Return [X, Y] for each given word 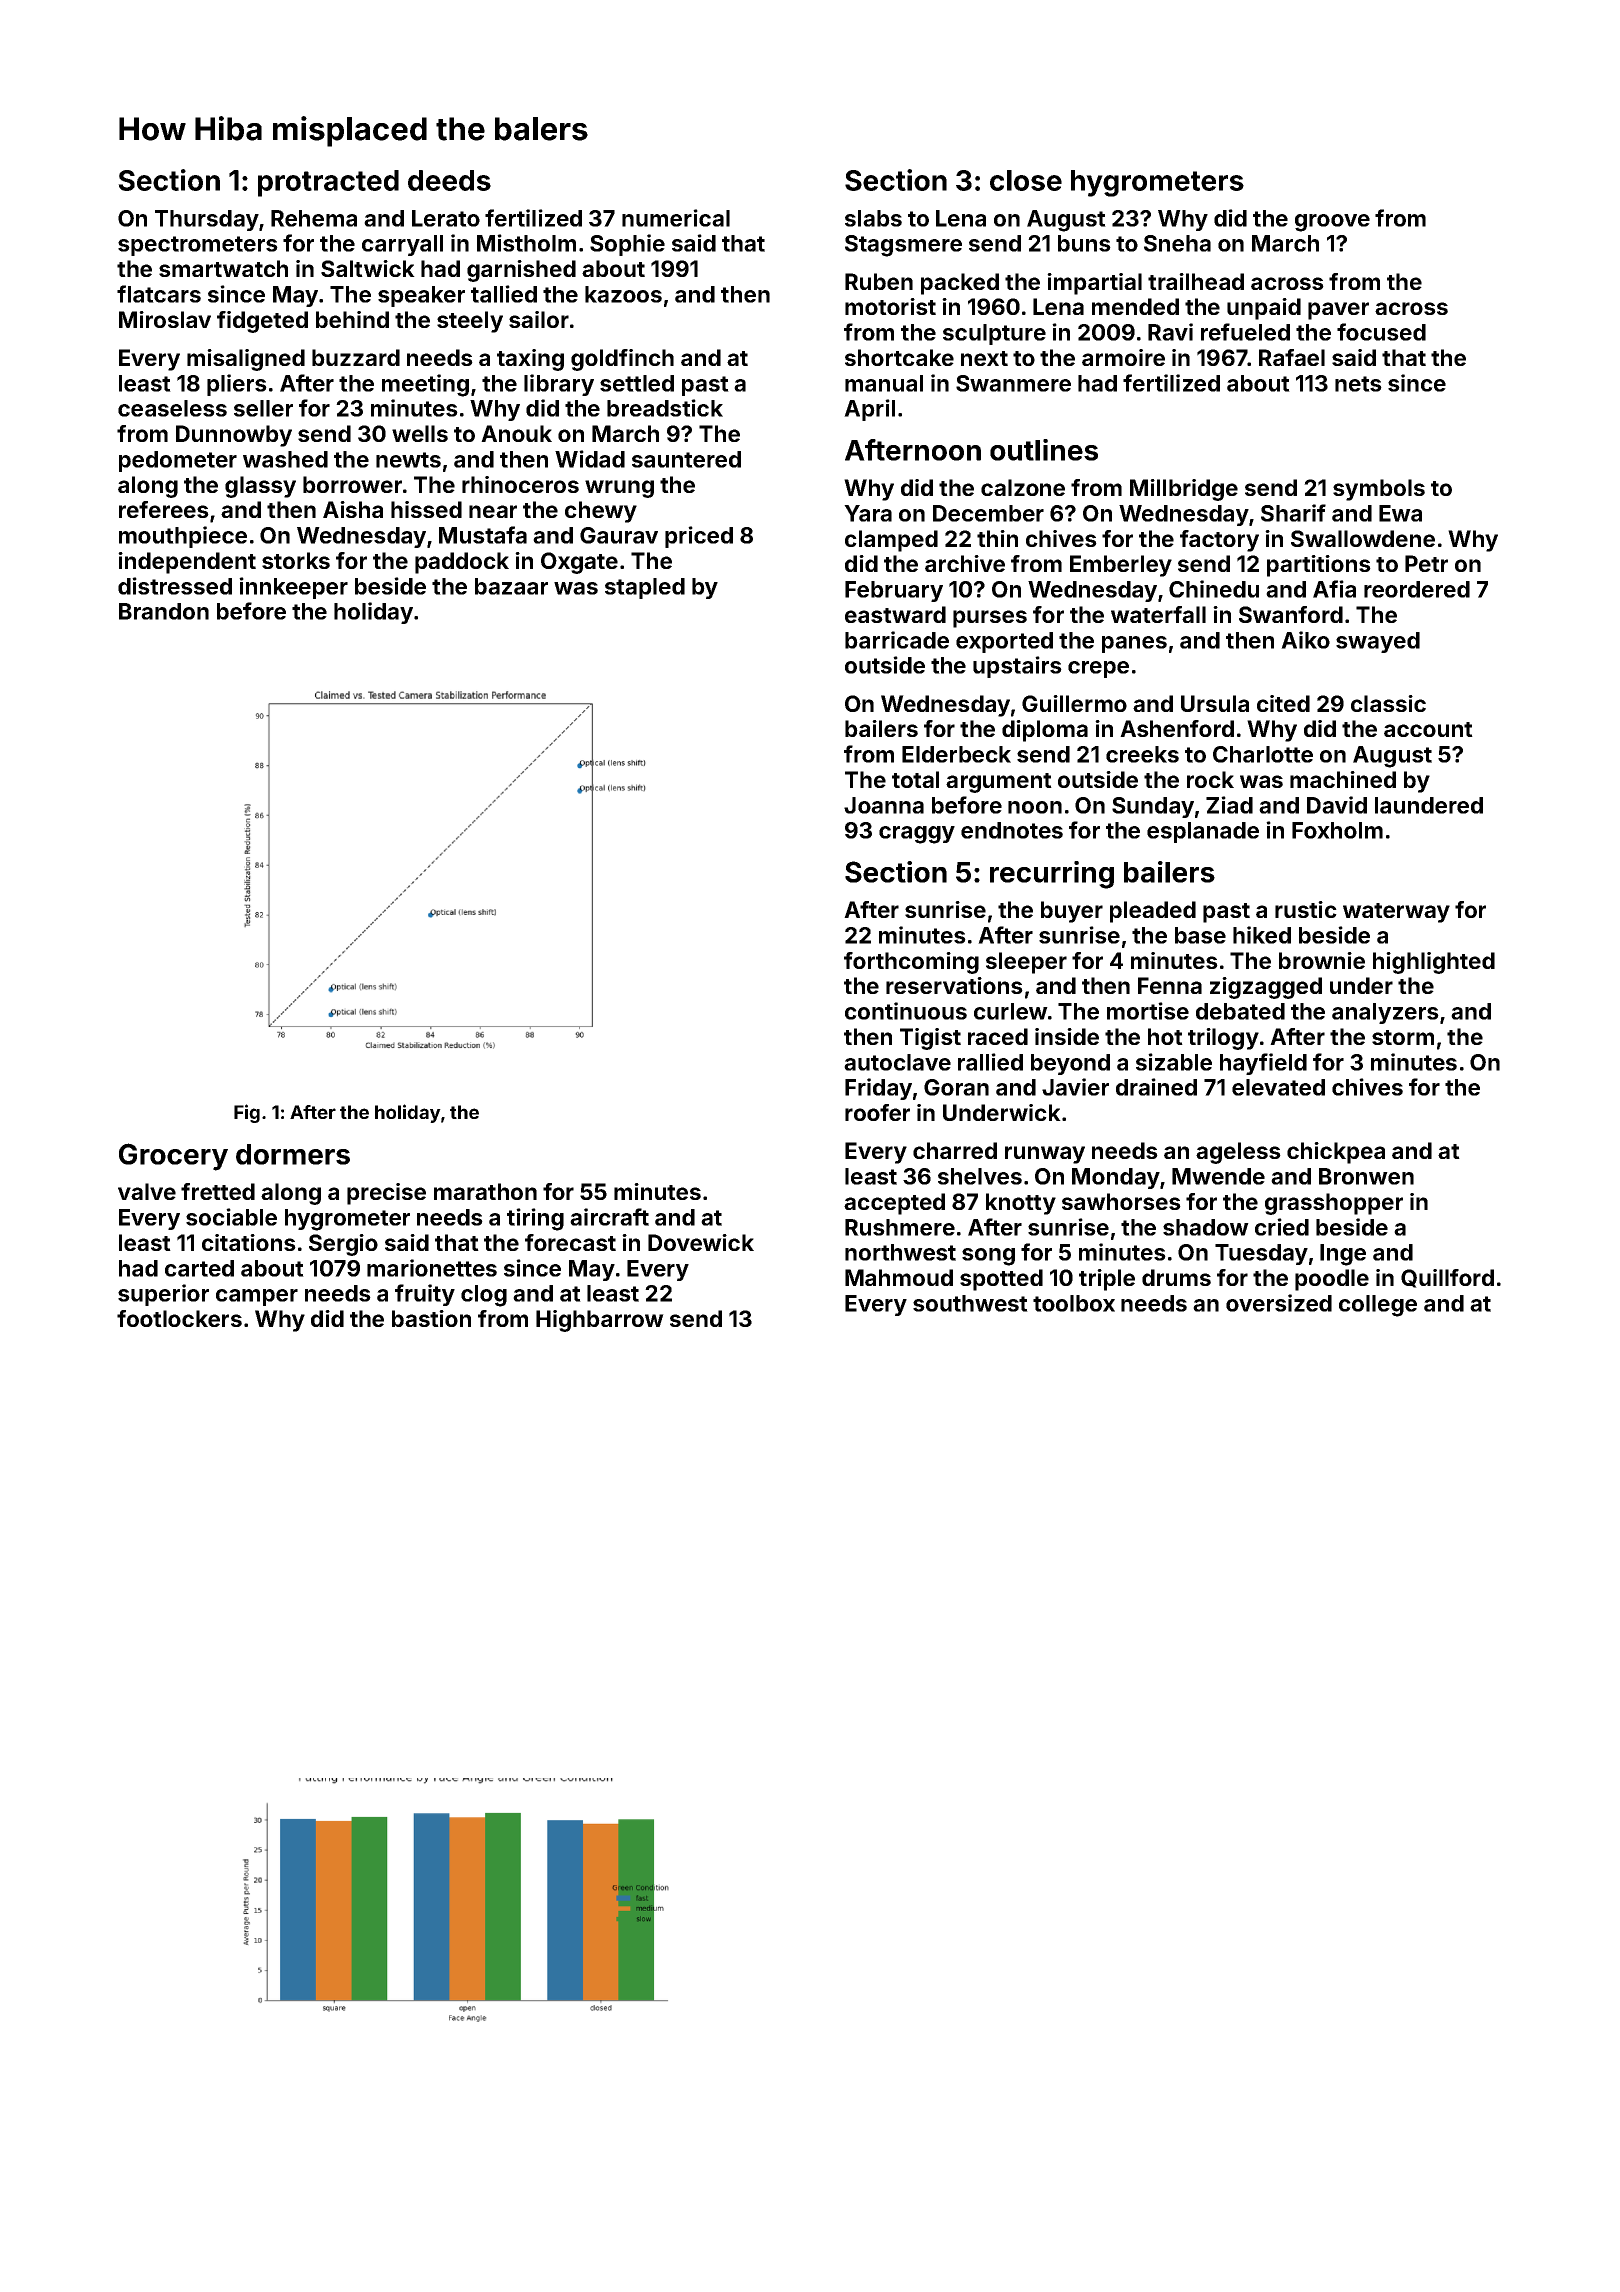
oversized [1279, 1303]
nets [1358, 384]
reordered [1417, 589]
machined [1343, 779]
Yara [868, 513]
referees [164, 509]
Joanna [884, 805]
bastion [431, 1318]
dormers [293, 1154]
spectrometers [198, 246]
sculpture [994, 334]
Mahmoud [899, 1277]
